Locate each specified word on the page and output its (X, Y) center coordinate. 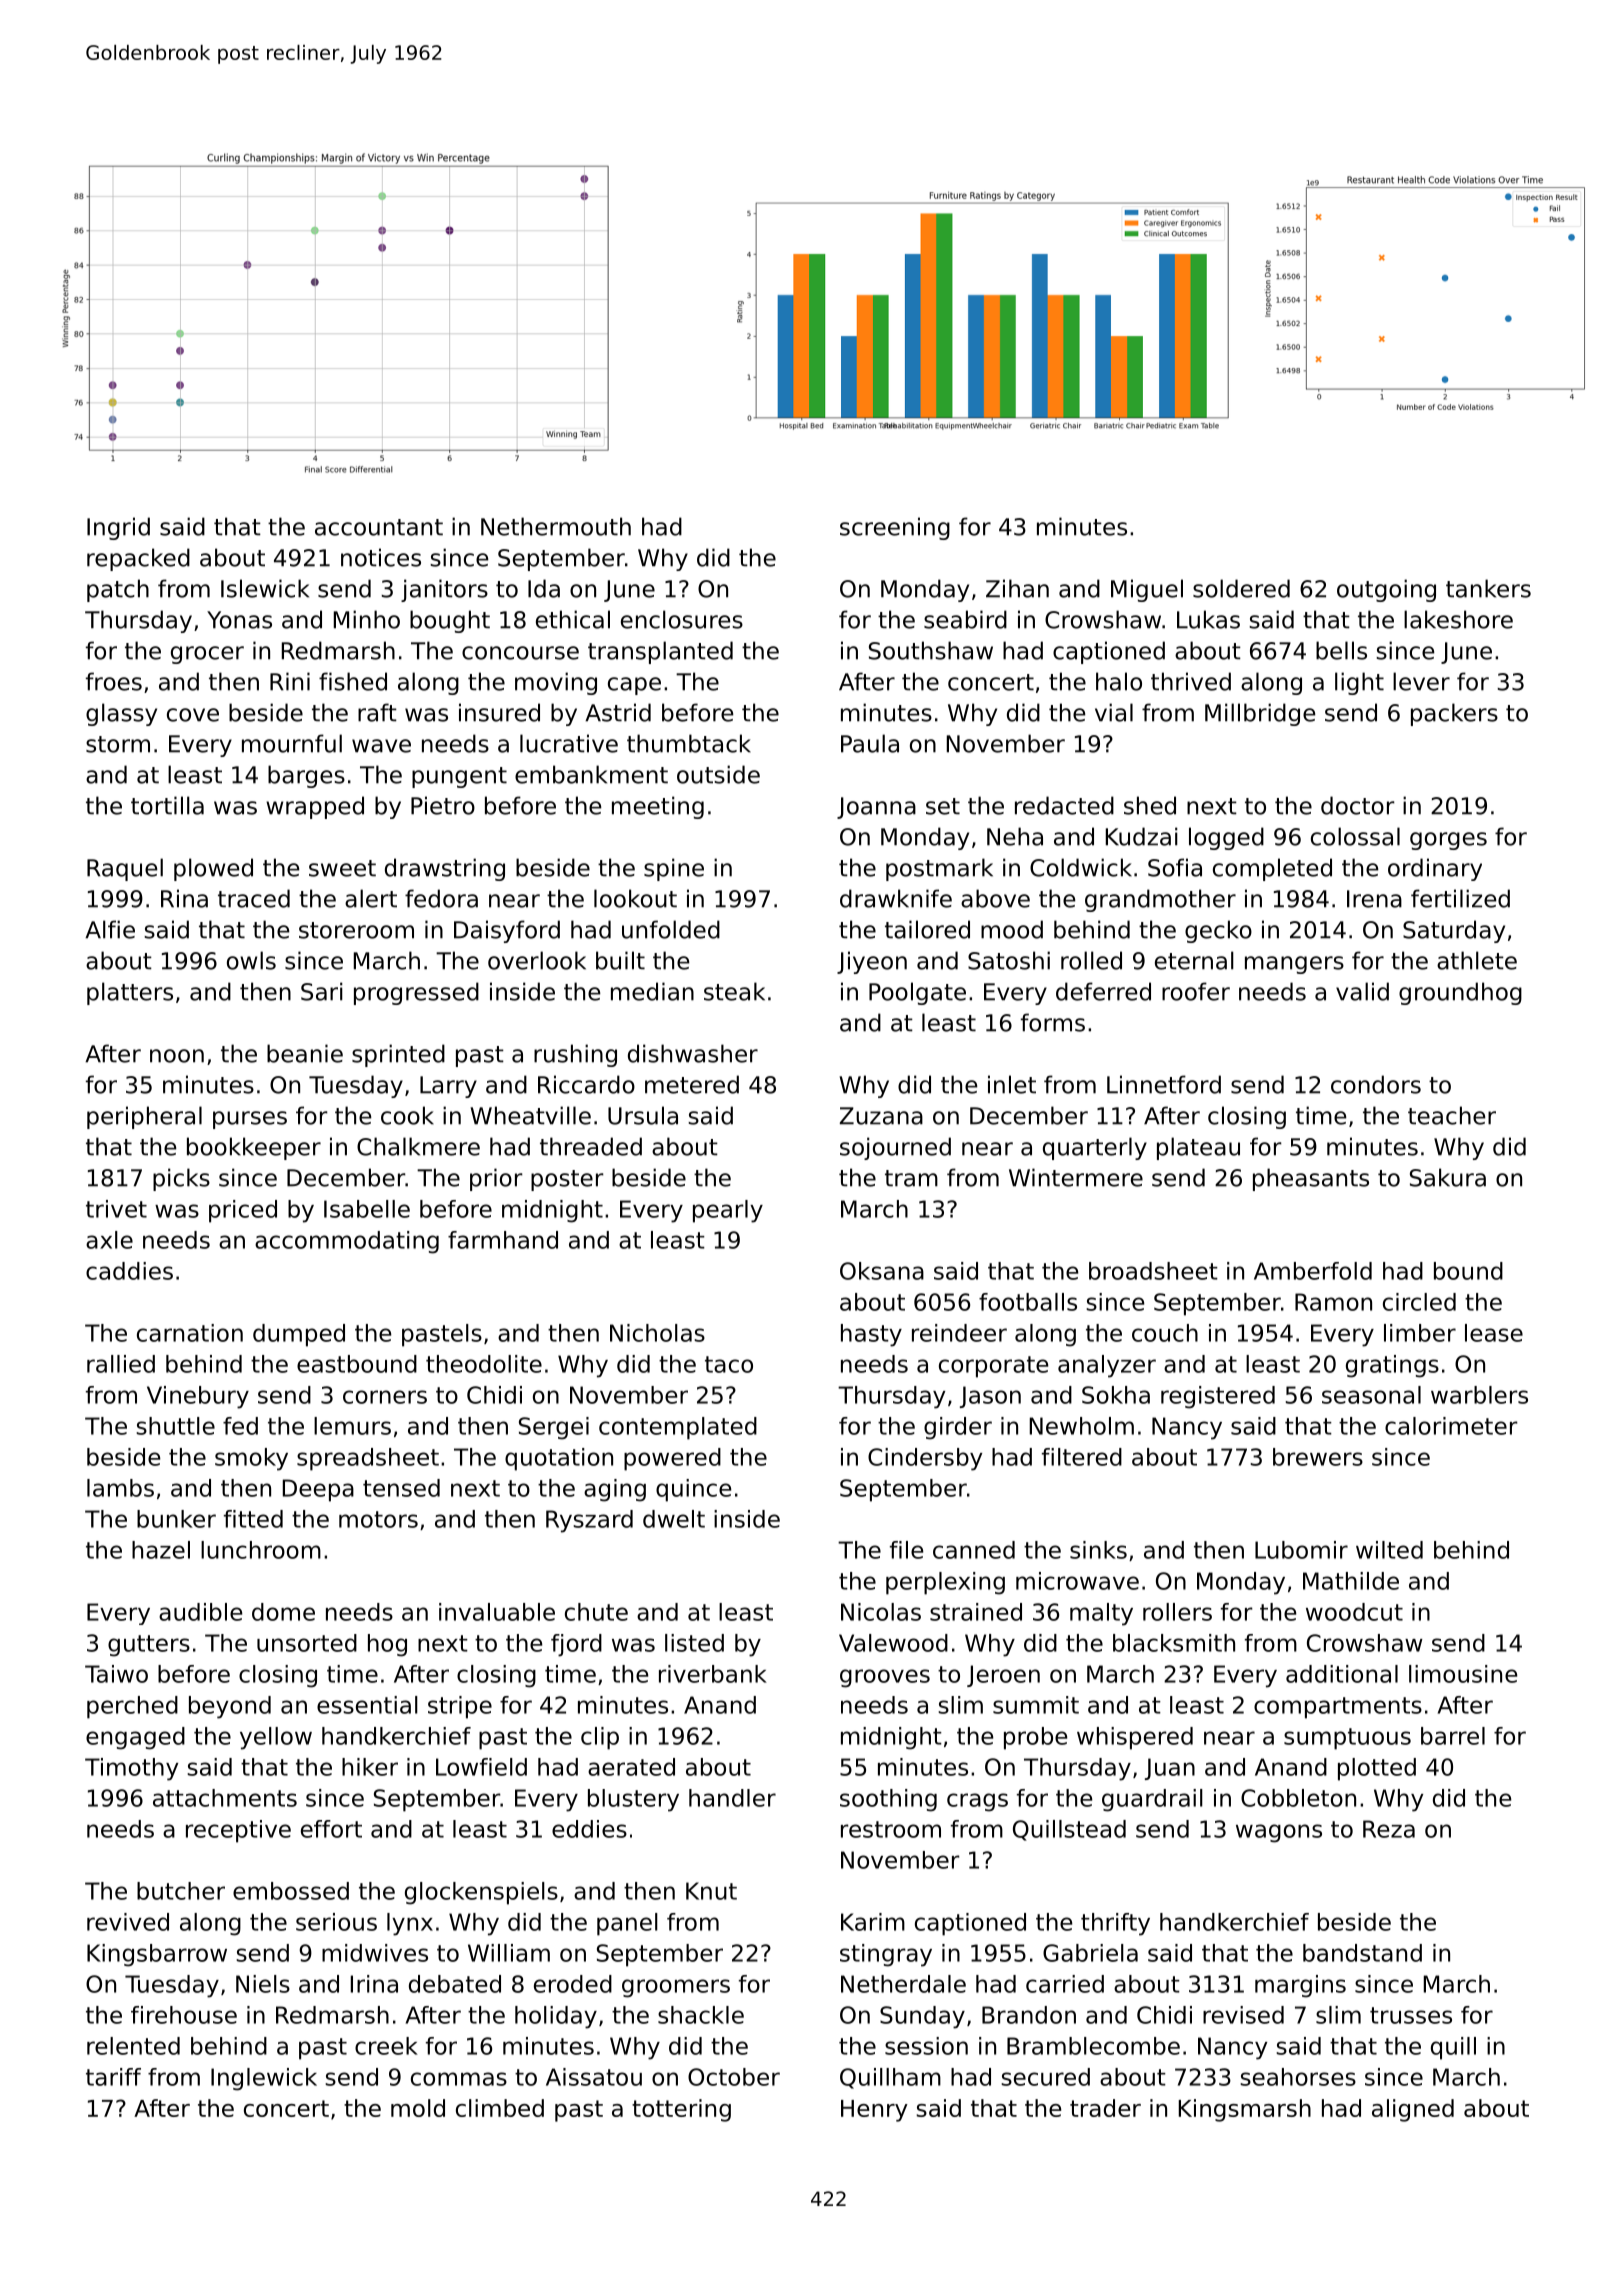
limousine (1463, 1674)
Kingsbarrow (157, 1955)
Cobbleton (1298, 1798)
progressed (416, 993)
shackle (701, 2015)
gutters (149, 1646)
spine (674, 869)
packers (1454, 714)
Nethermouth (556, 526)
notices (381, 557)
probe (1035, 1738)
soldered (1241, 588)
